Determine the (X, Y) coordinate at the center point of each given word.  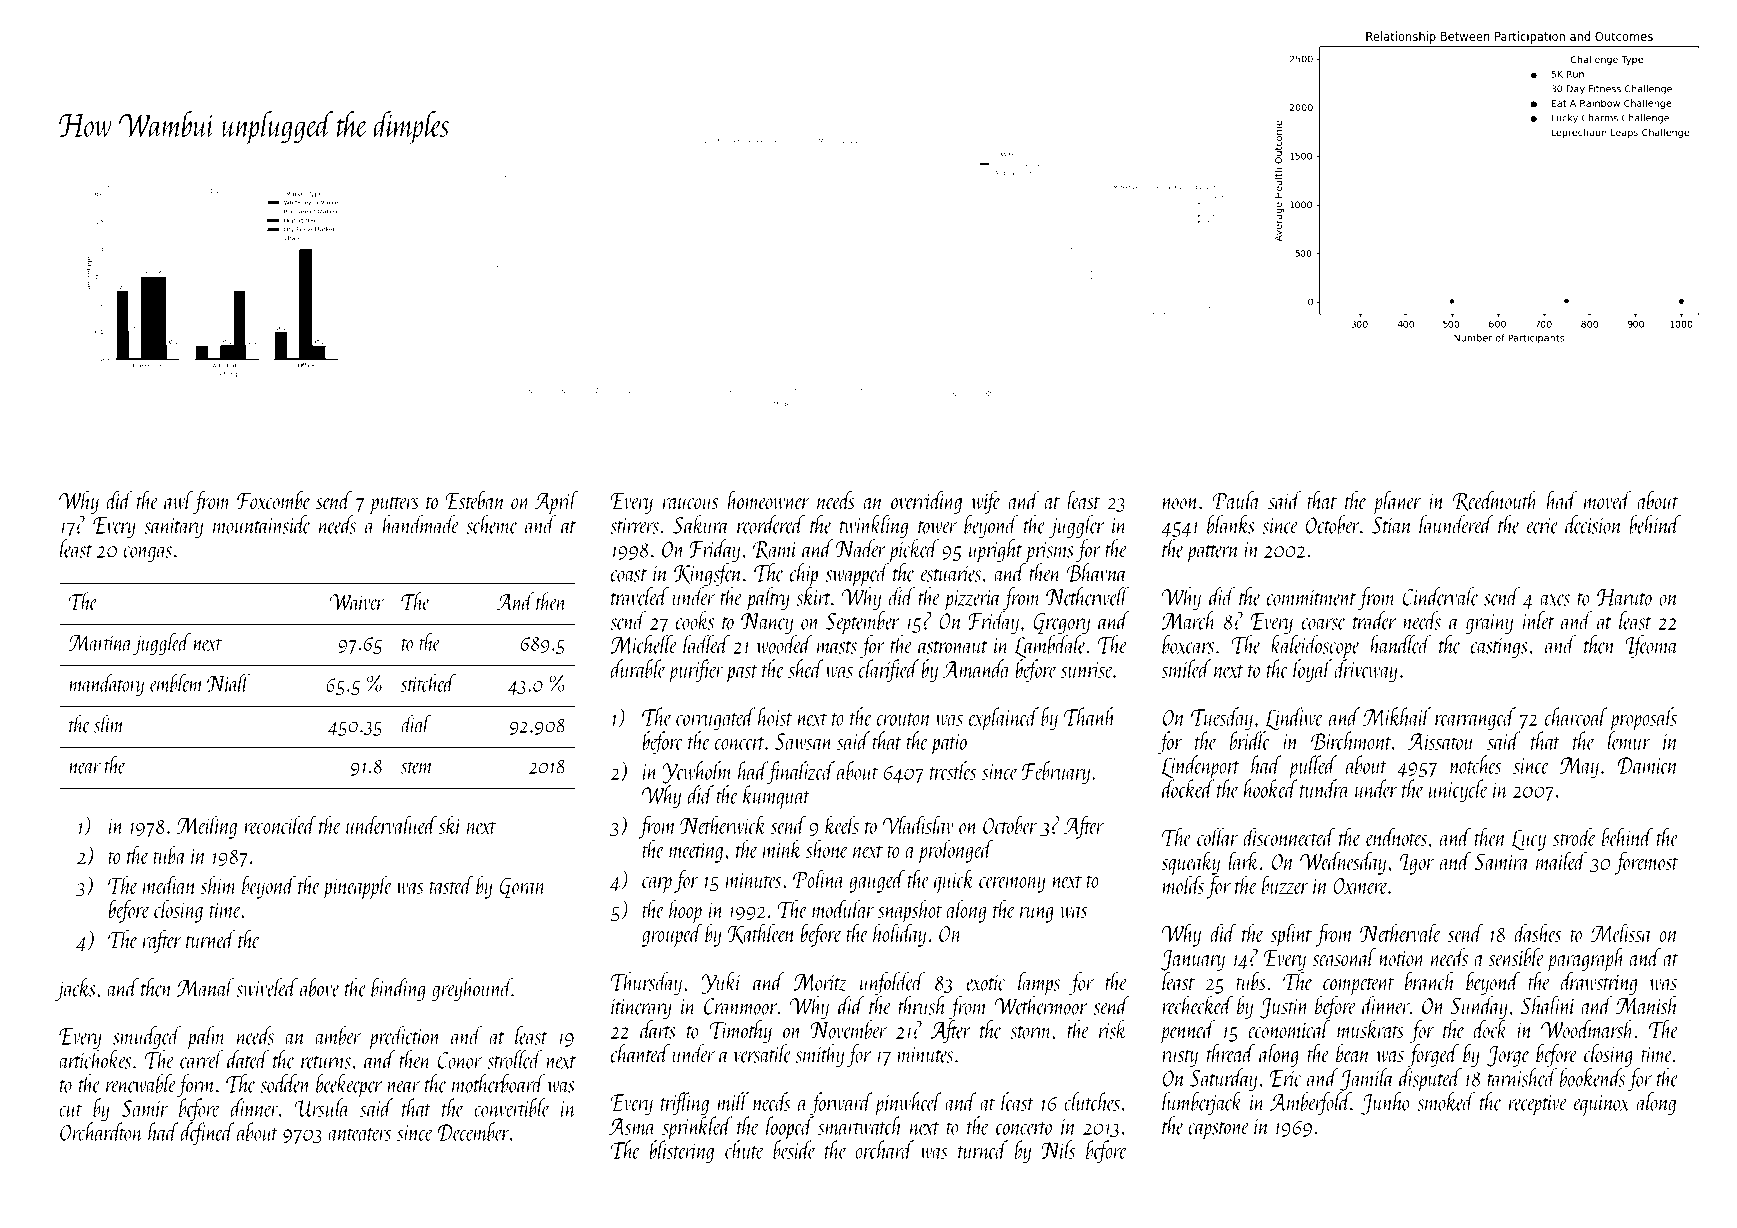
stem (417, 767)
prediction (404, 1038)
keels (842, 824)
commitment (1311, 598)
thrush (922, 1005)
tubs (1251, 981)
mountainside (262, 524)
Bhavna (1097, 572)
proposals (1643, 719)
